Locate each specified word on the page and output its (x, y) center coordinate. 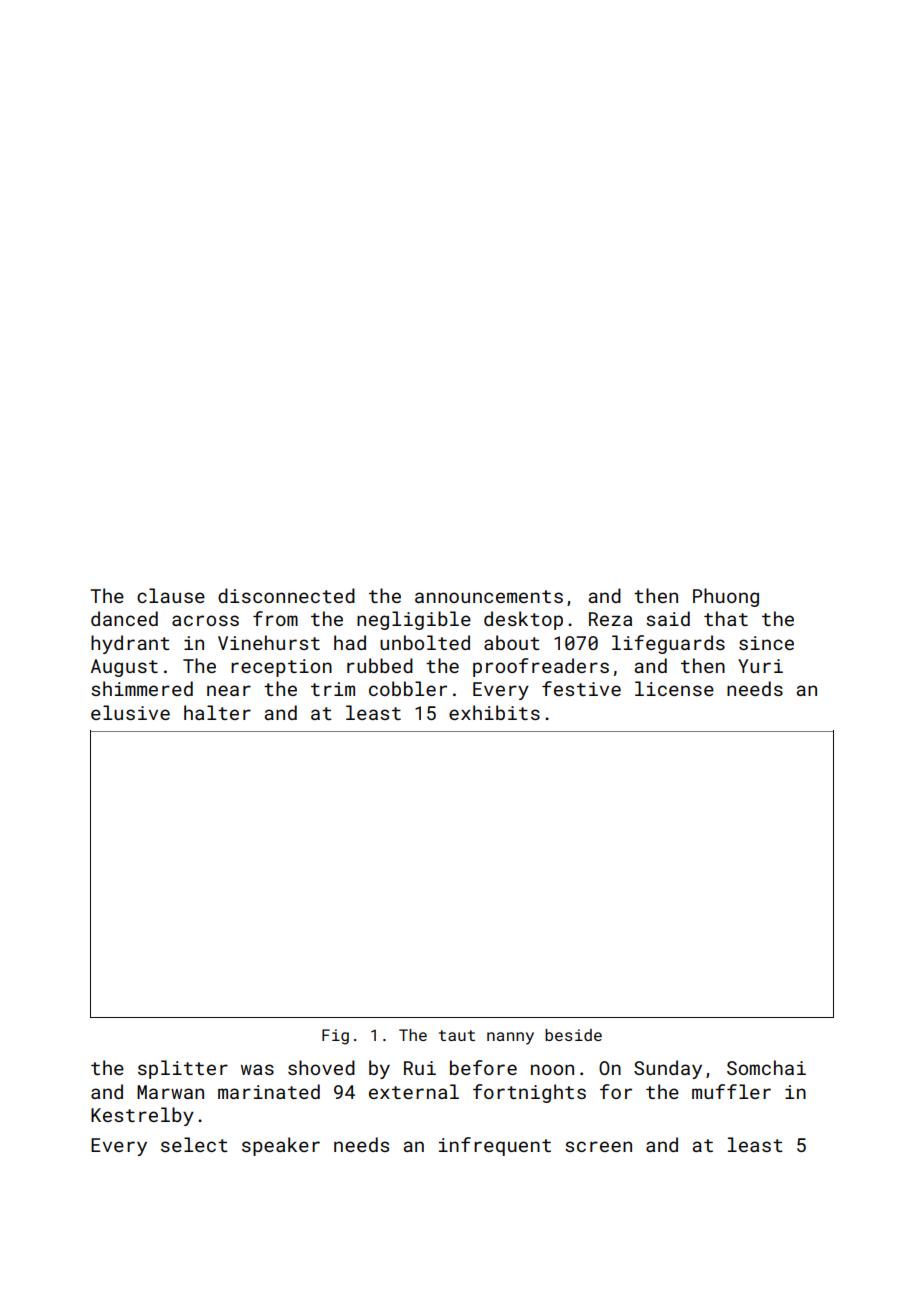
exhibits (494, 712)
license (674, 688)
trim (333, 689)
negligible (414, 620)
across (205, 620)
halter (217, 712)
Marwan (170, 1092)
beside (573, 1035)
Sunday (668, 1069)
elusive (130, 712)
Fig (335, 1037)
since (766, 643)
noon (552, 1069)
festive (581, 688)
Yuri (760, 666)
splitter (183, 1069)
